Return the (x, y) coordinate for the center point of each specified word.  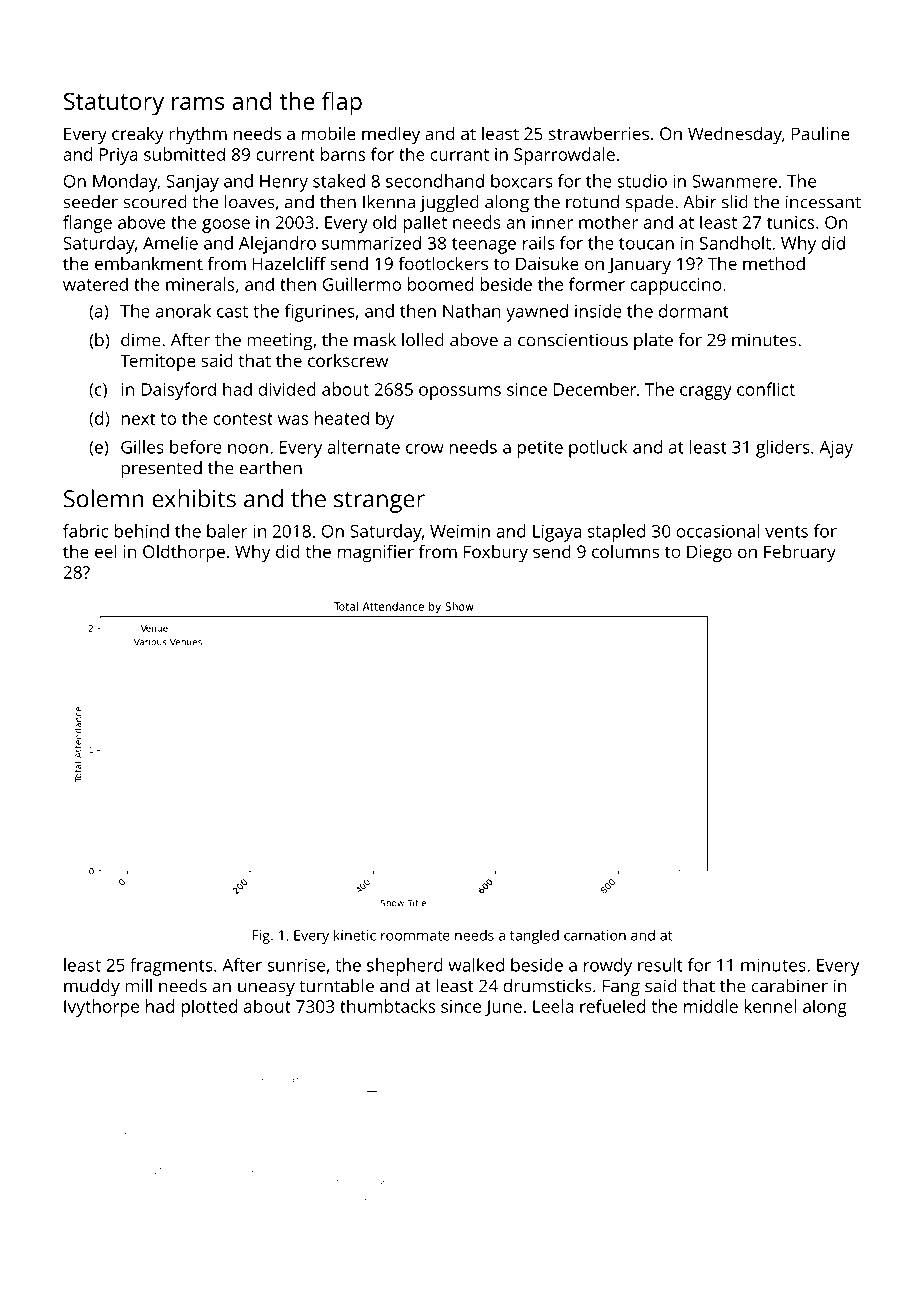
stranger (379, 502)
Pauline (821, 133)
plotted (209, 1008)
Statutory (114, 104)
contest (243, 419)
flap (342, 103)
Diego (709, 553)
